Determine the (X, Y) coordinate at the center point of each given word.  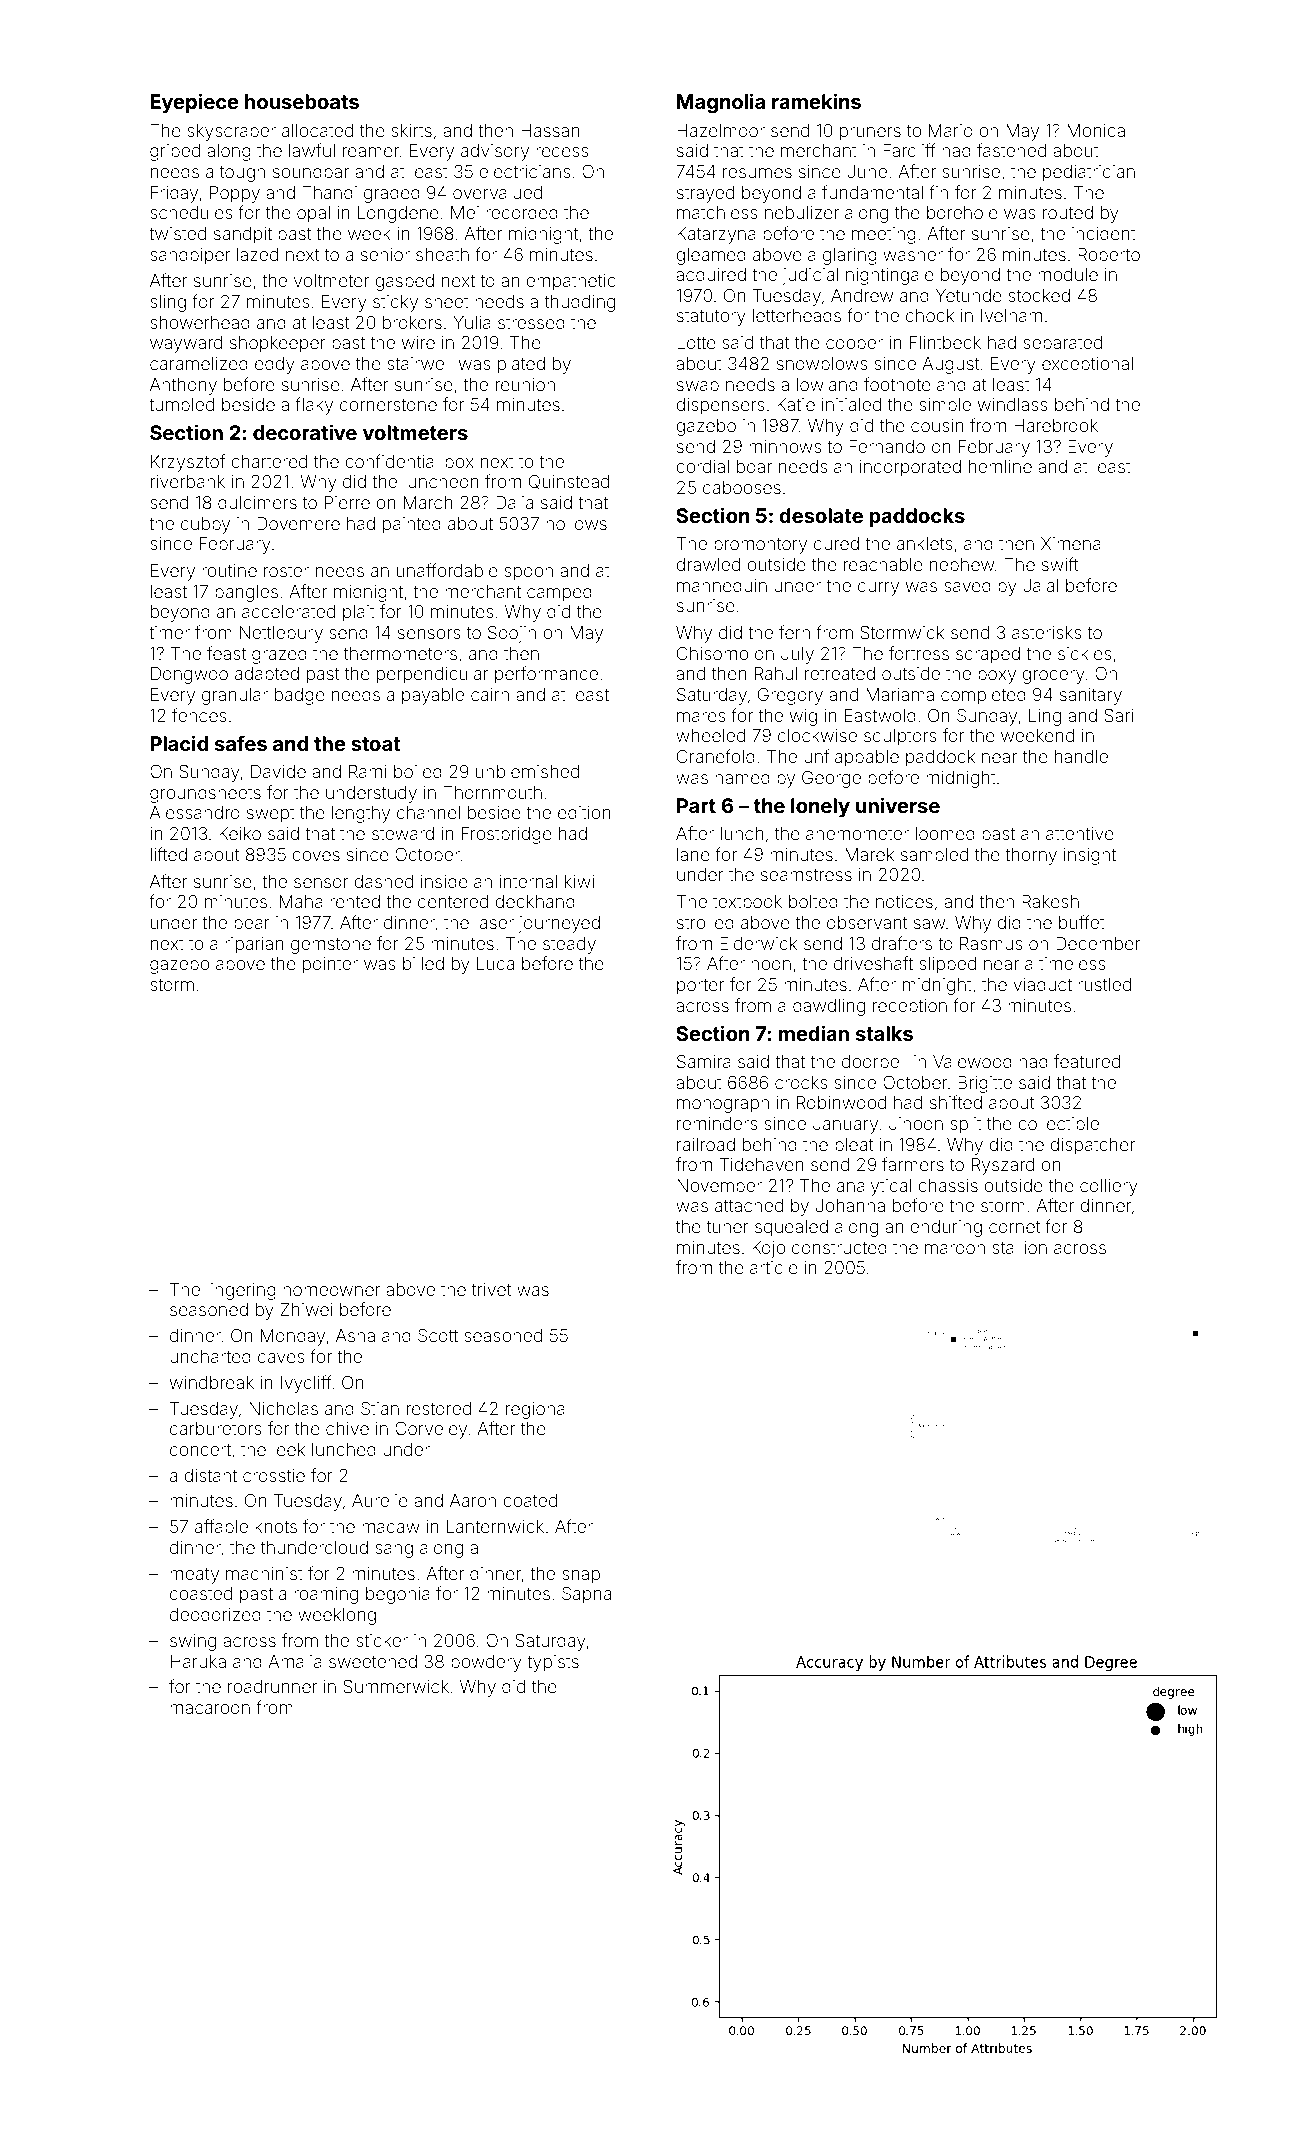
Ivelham (1011, 315)
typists (553, 1663)
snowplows (822, 365)
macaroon (210, 1709)
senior (385, 254)
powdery (486, 1663)
